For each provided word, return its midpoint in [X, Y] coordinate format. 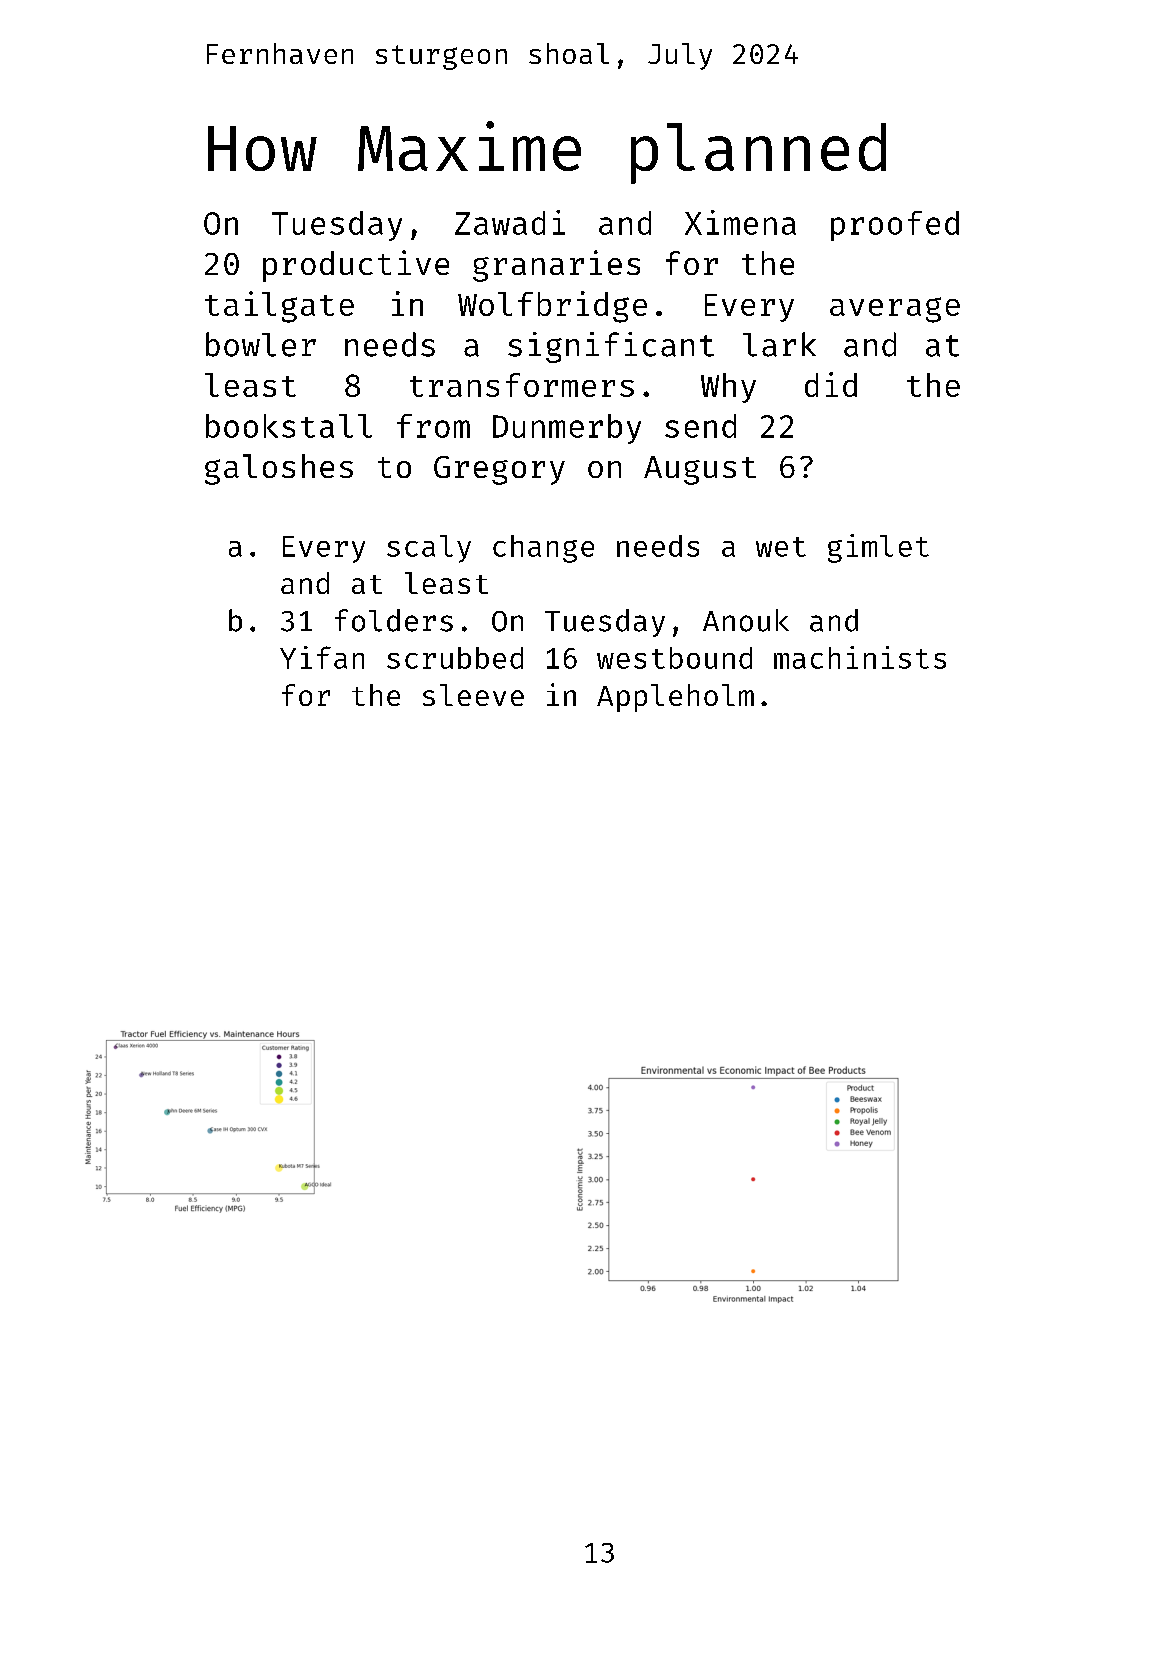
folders [394, 620]
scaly [429, 549]
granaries [556, 266]
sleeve [473, 695]
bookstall [289, 426]
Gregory [499, 470]
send [700, 426]
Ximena [740, 222]
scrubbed [455, 658]
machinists [860, 657]
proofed [895, 226]
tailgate [279, 307]
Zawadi [510, 222]
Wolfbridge [552, 307]
